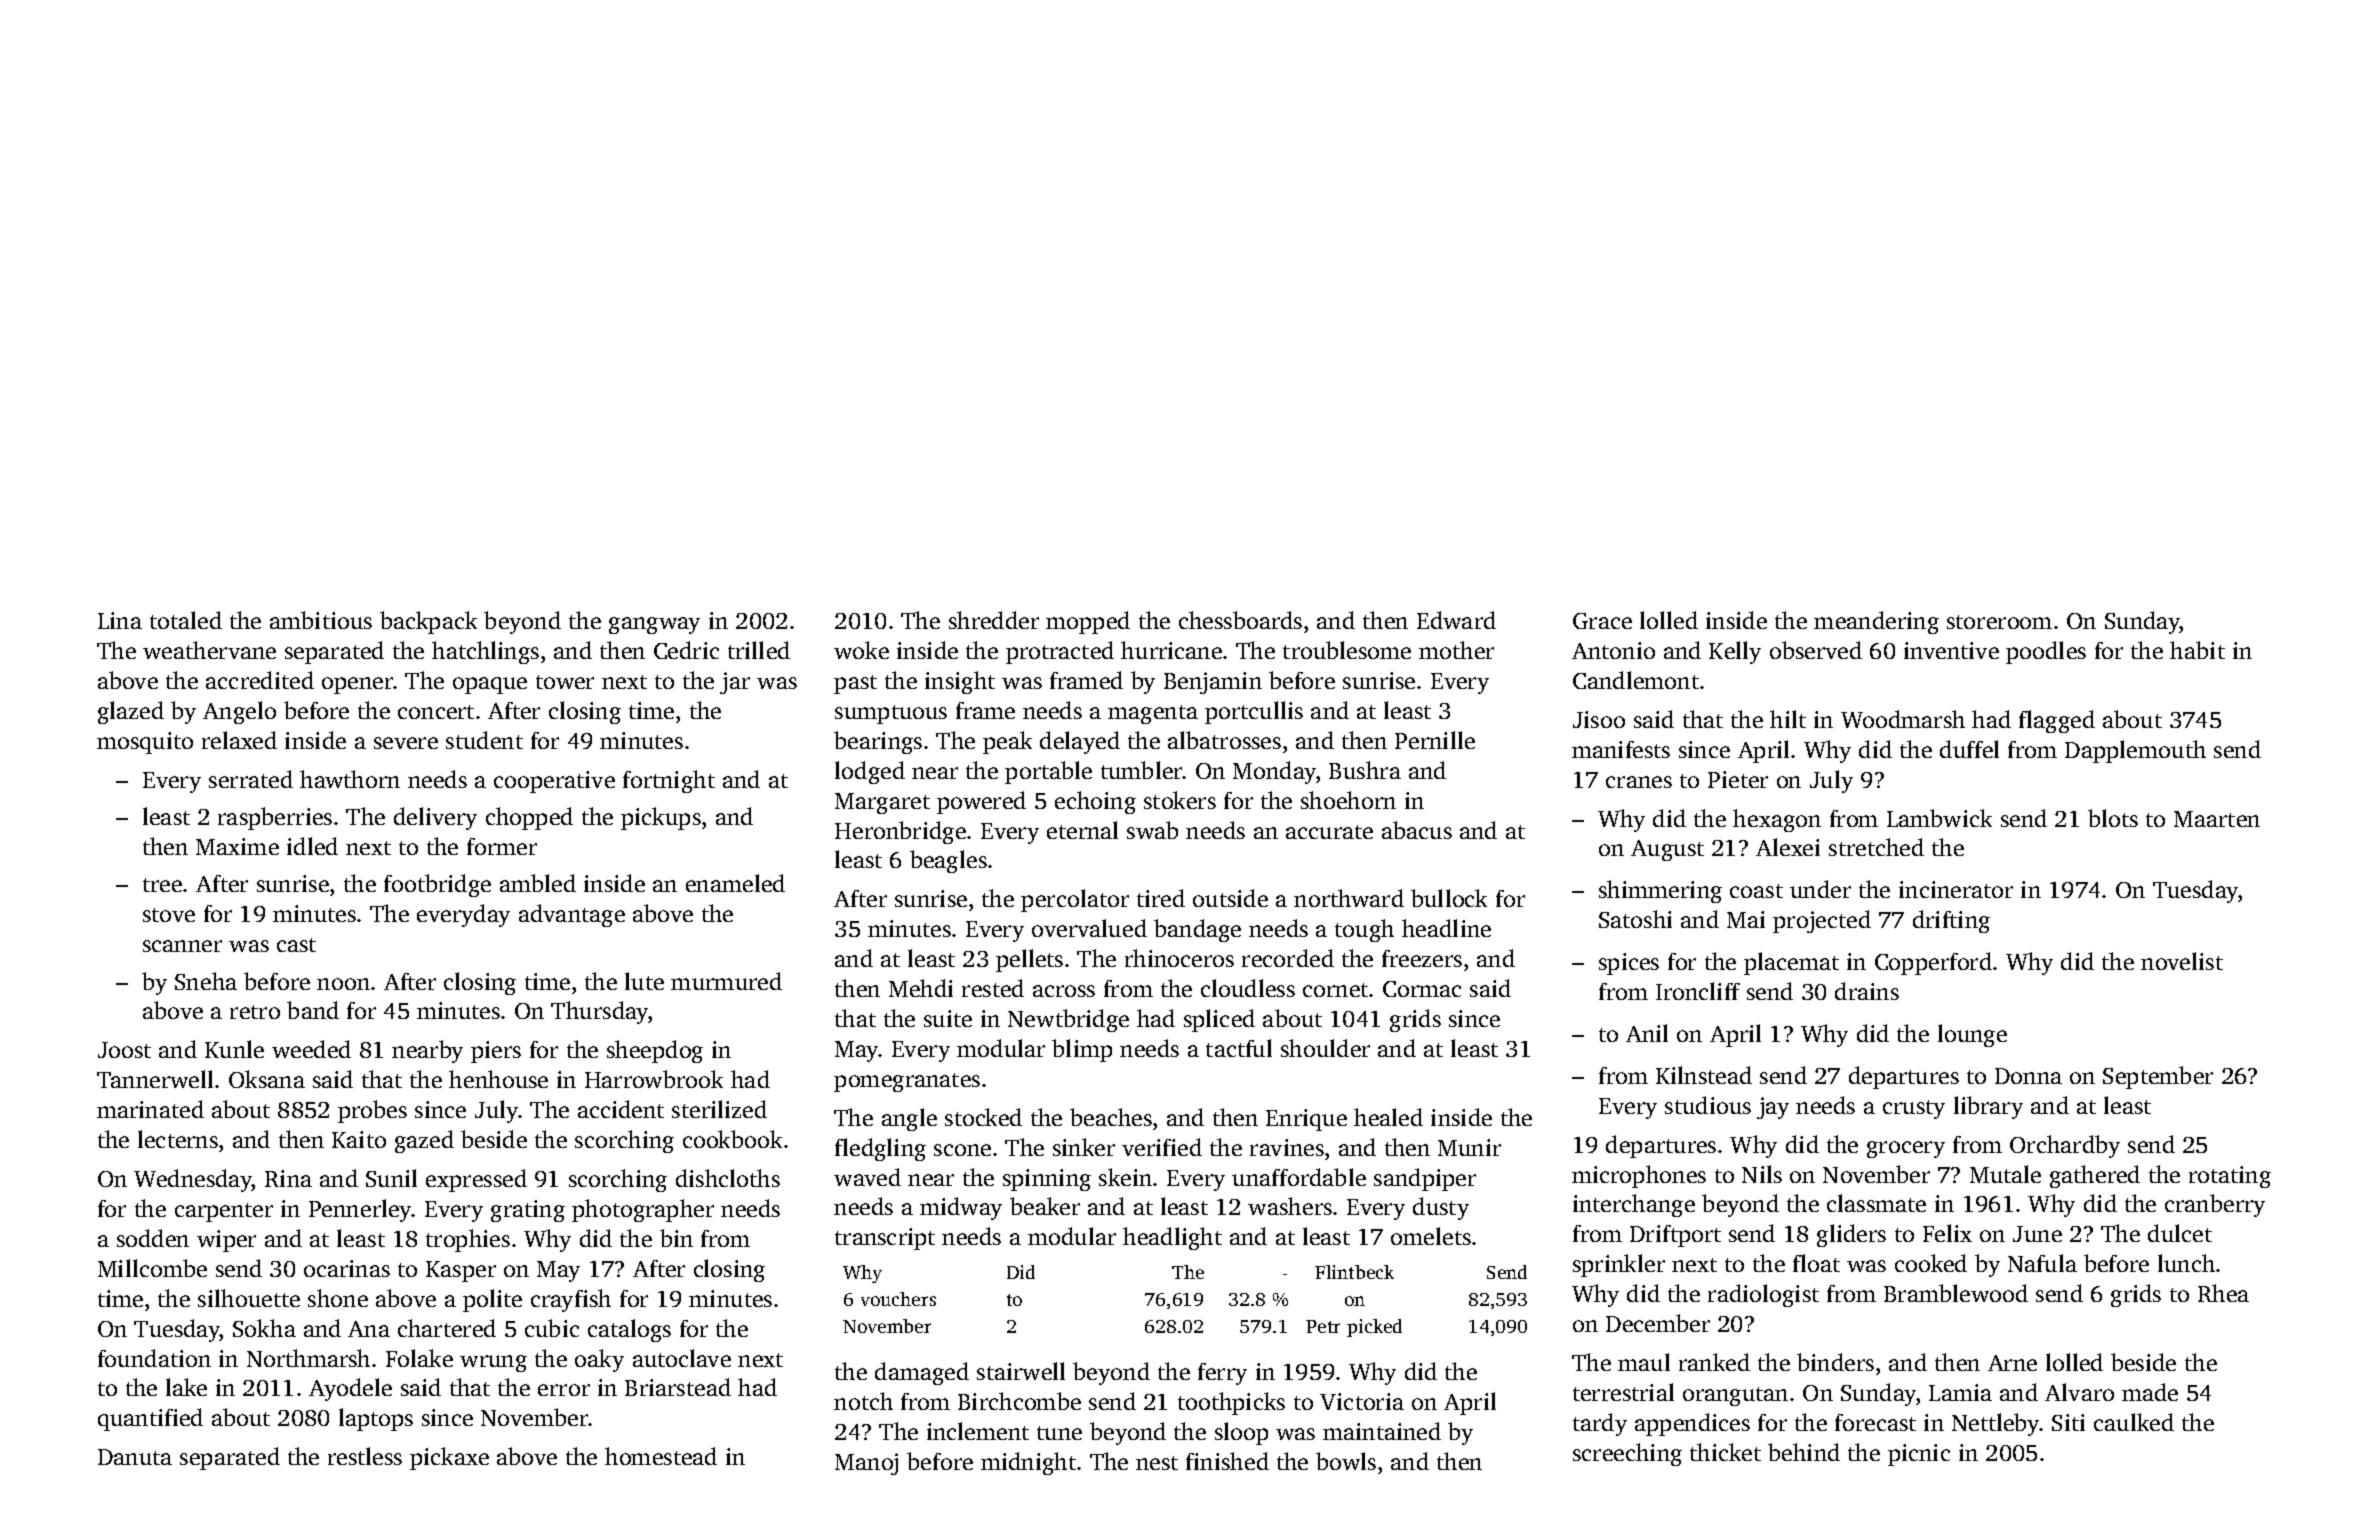 This image has height=1535, width=2372. Describe the element at coordinates (2217, 819) in the image. I see `Maarten` at that location.
